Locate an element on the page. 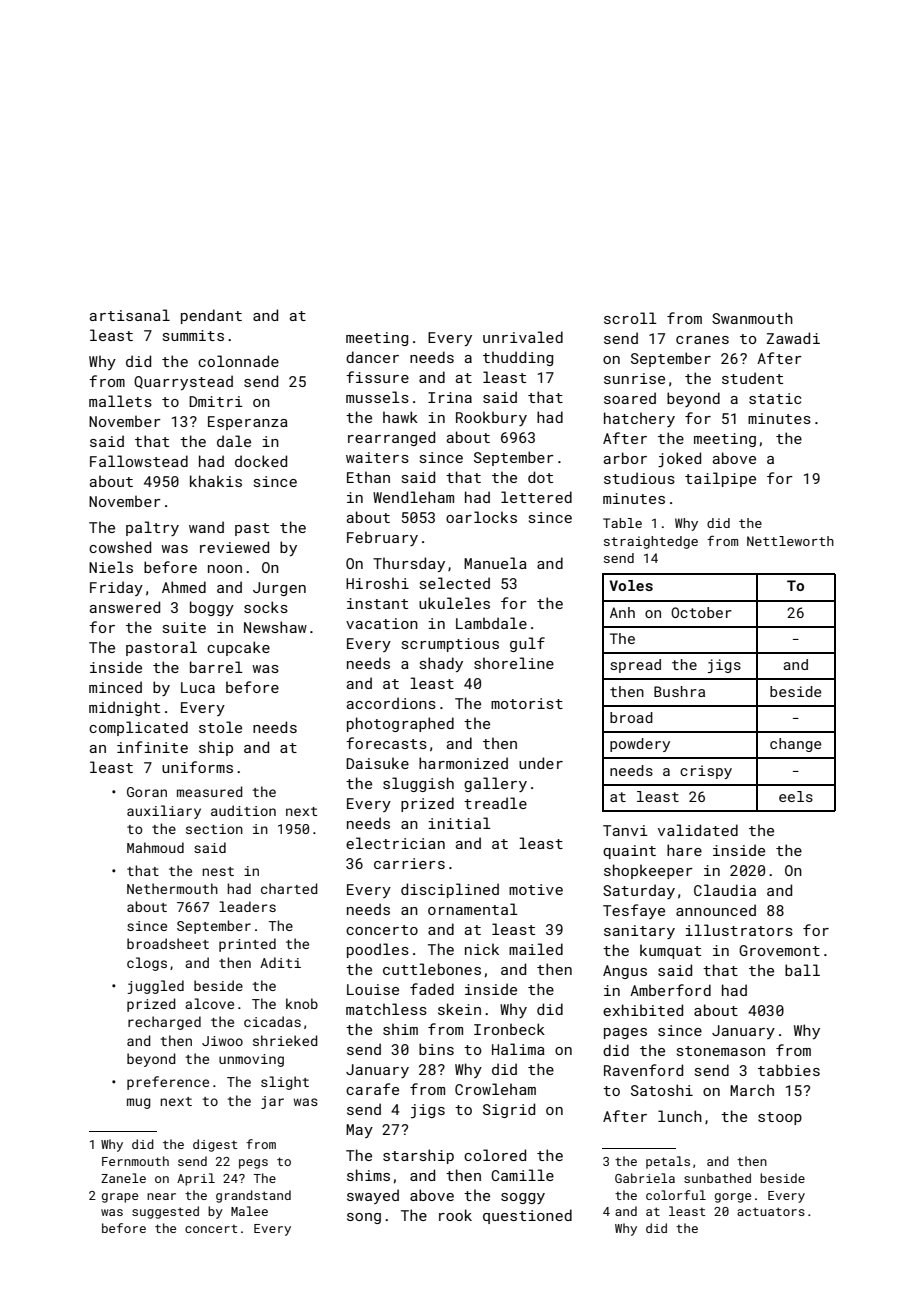 Image resolution: width=924 pixels, height=1308 pixels. fissure is located at coordinates (377, 377).
